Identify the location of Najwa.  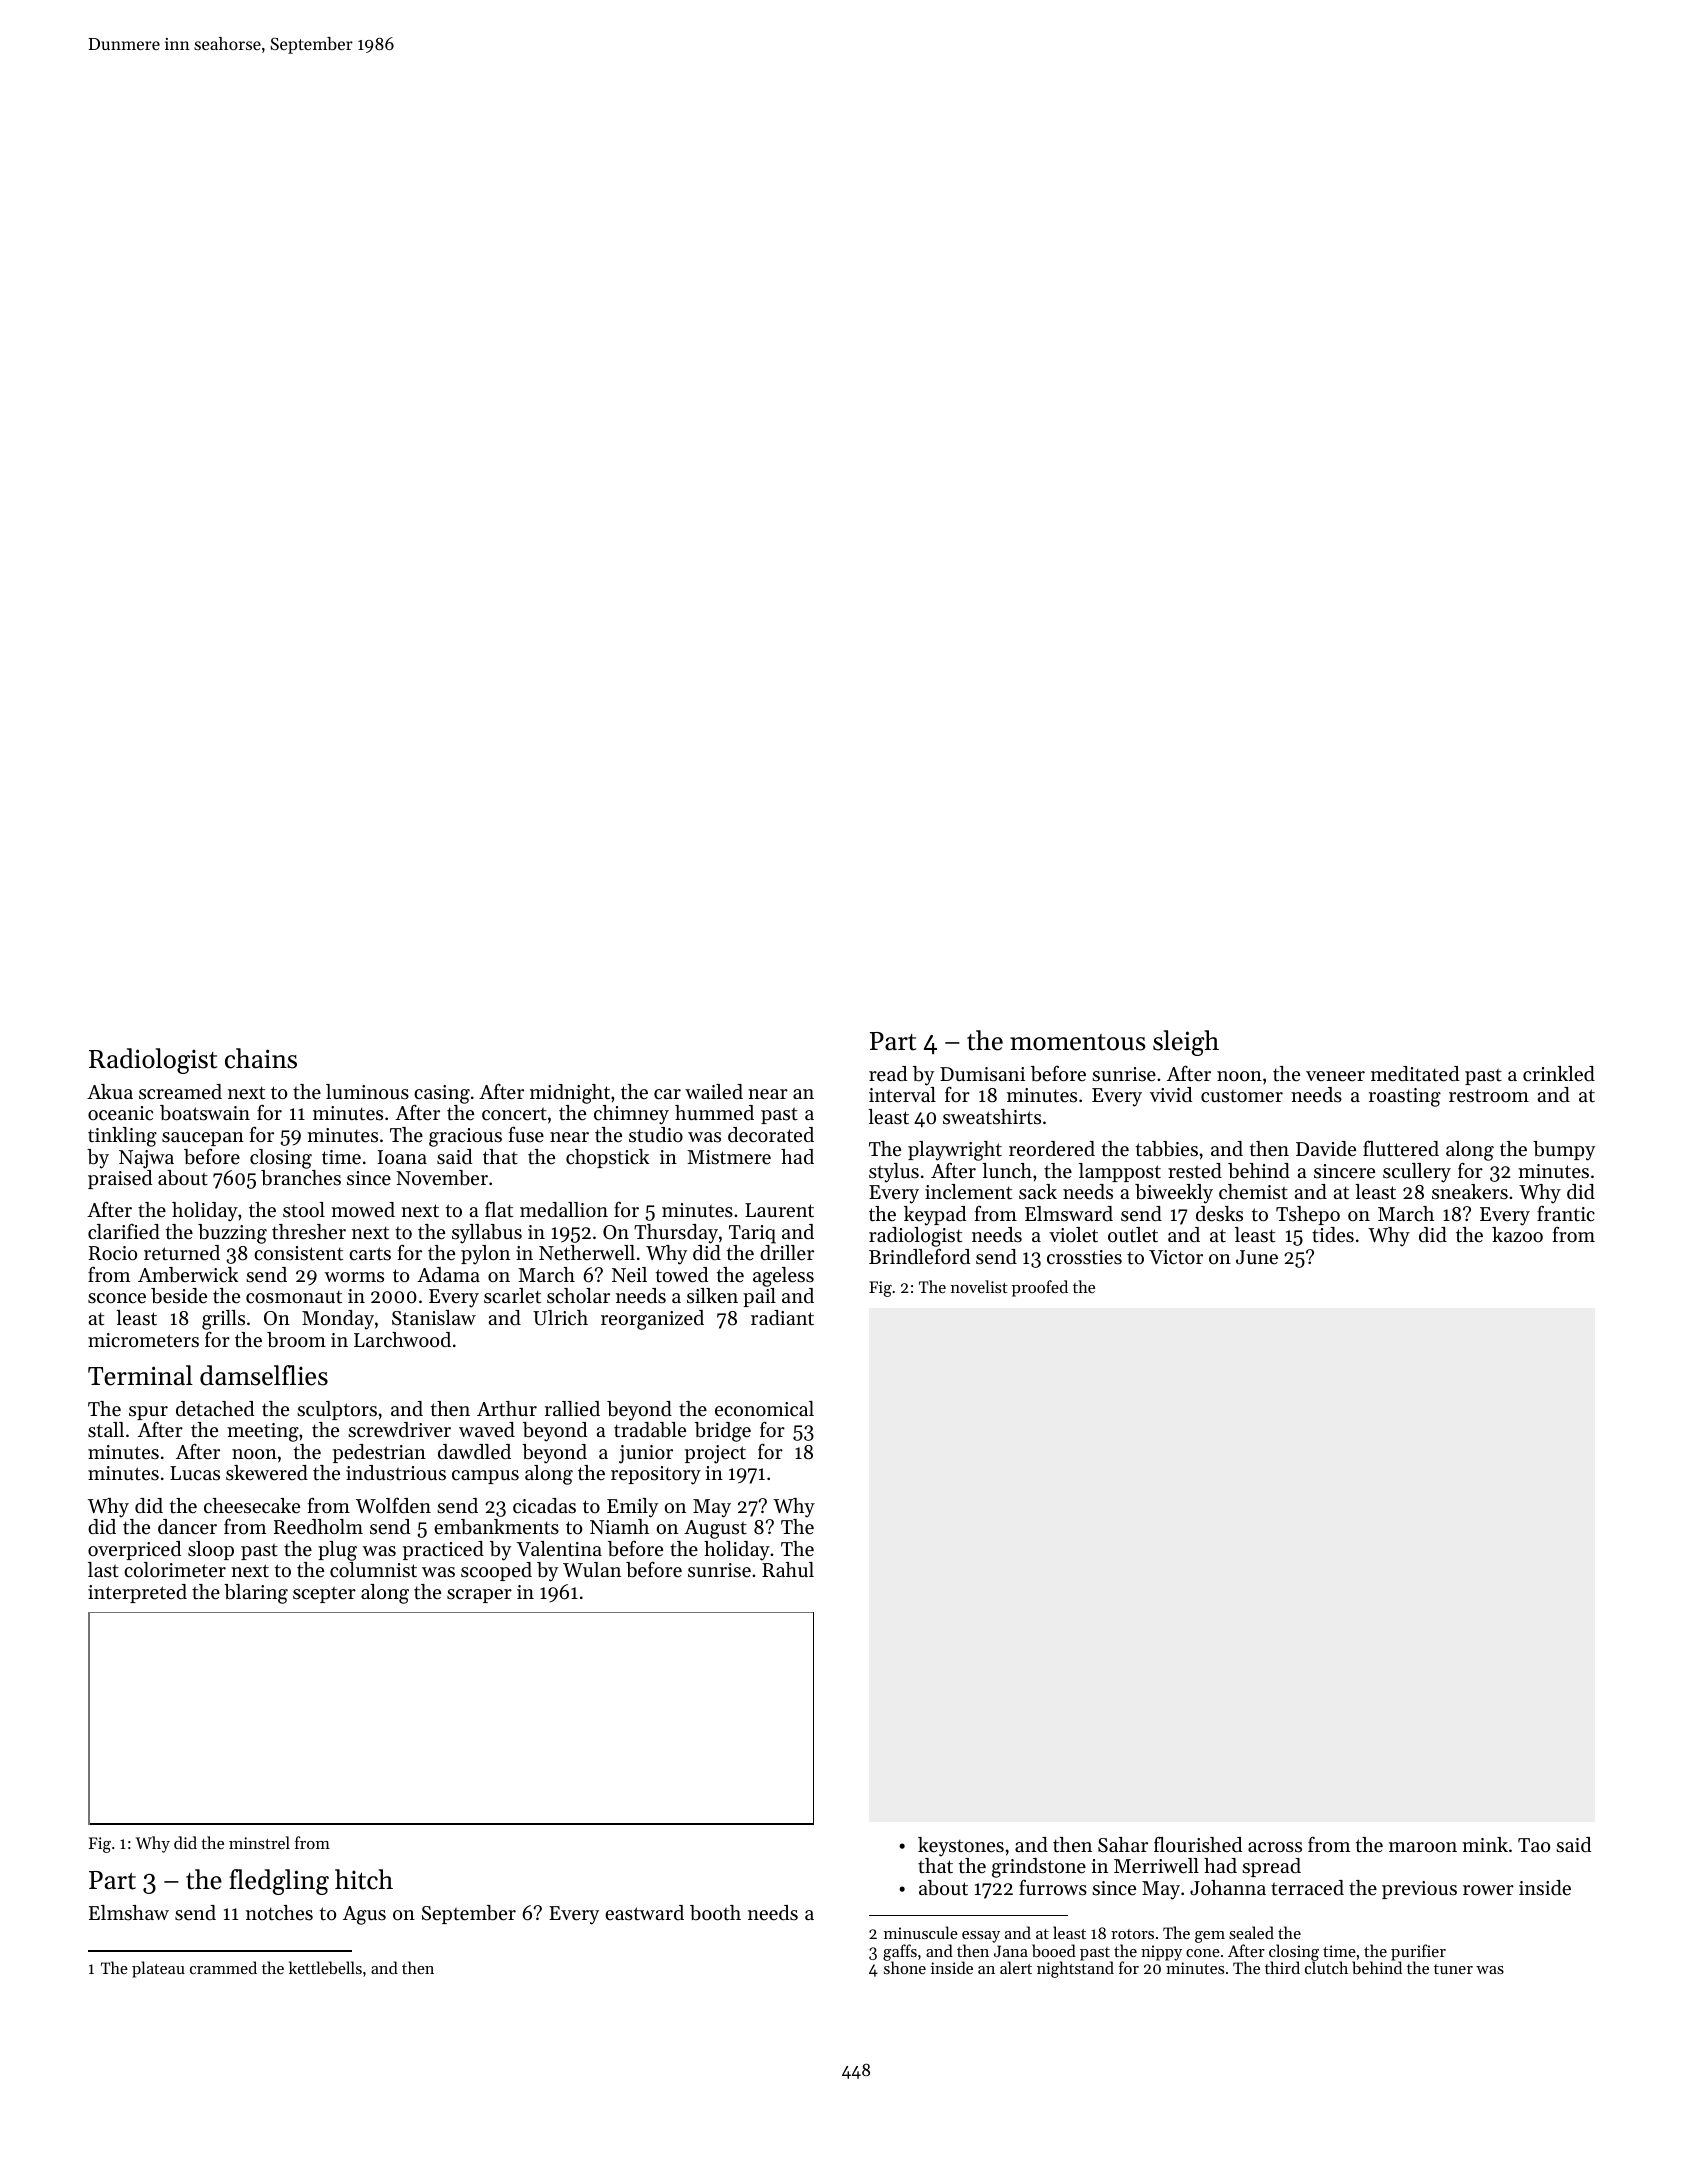
(146, 1159).
